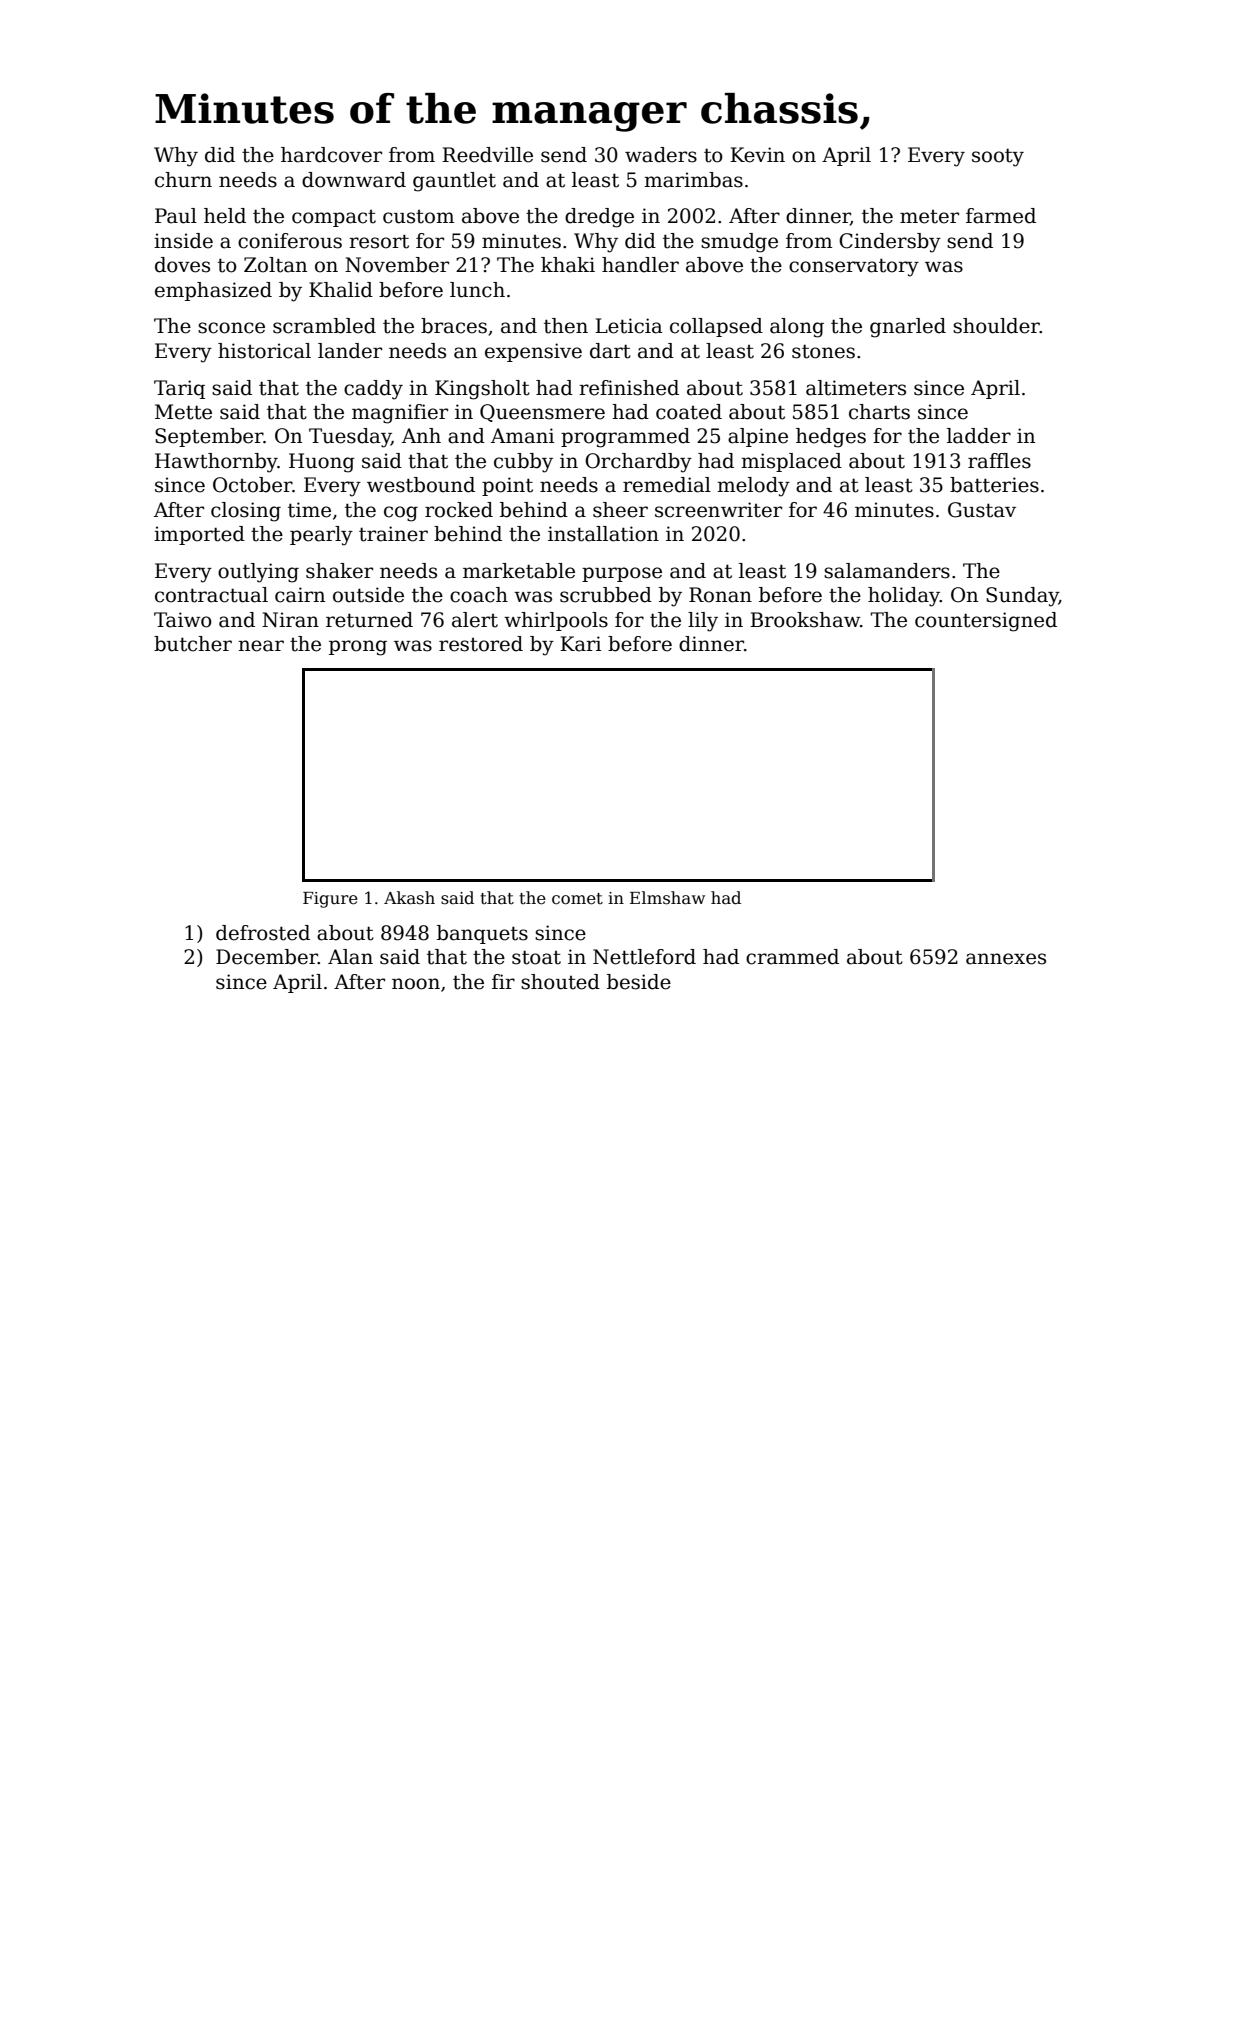 The height and width of the screenshot is (2037, 1237). I want to click on Reedville, so click(487, 155).
